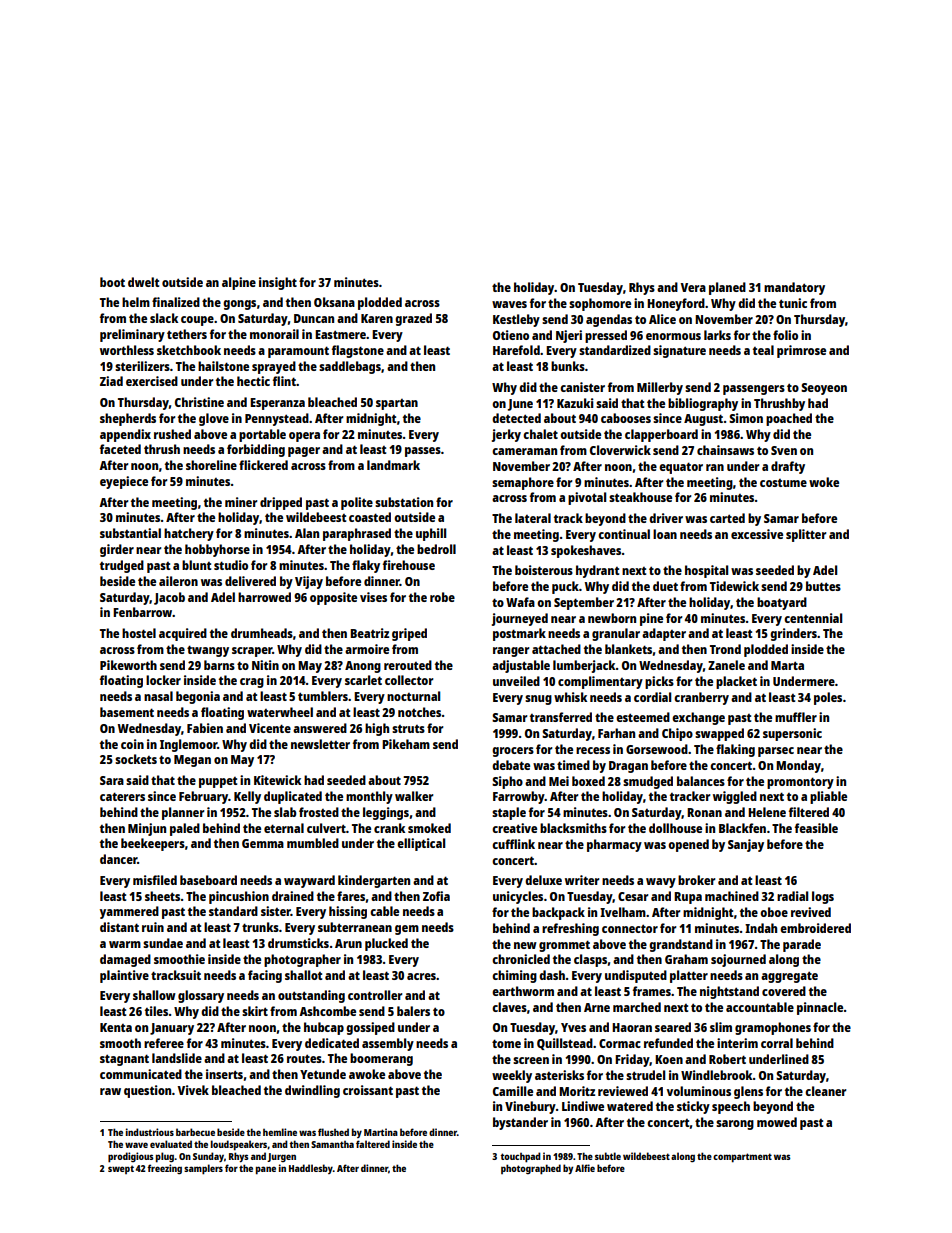  I want to click on Minjun, so click(147, 829).
